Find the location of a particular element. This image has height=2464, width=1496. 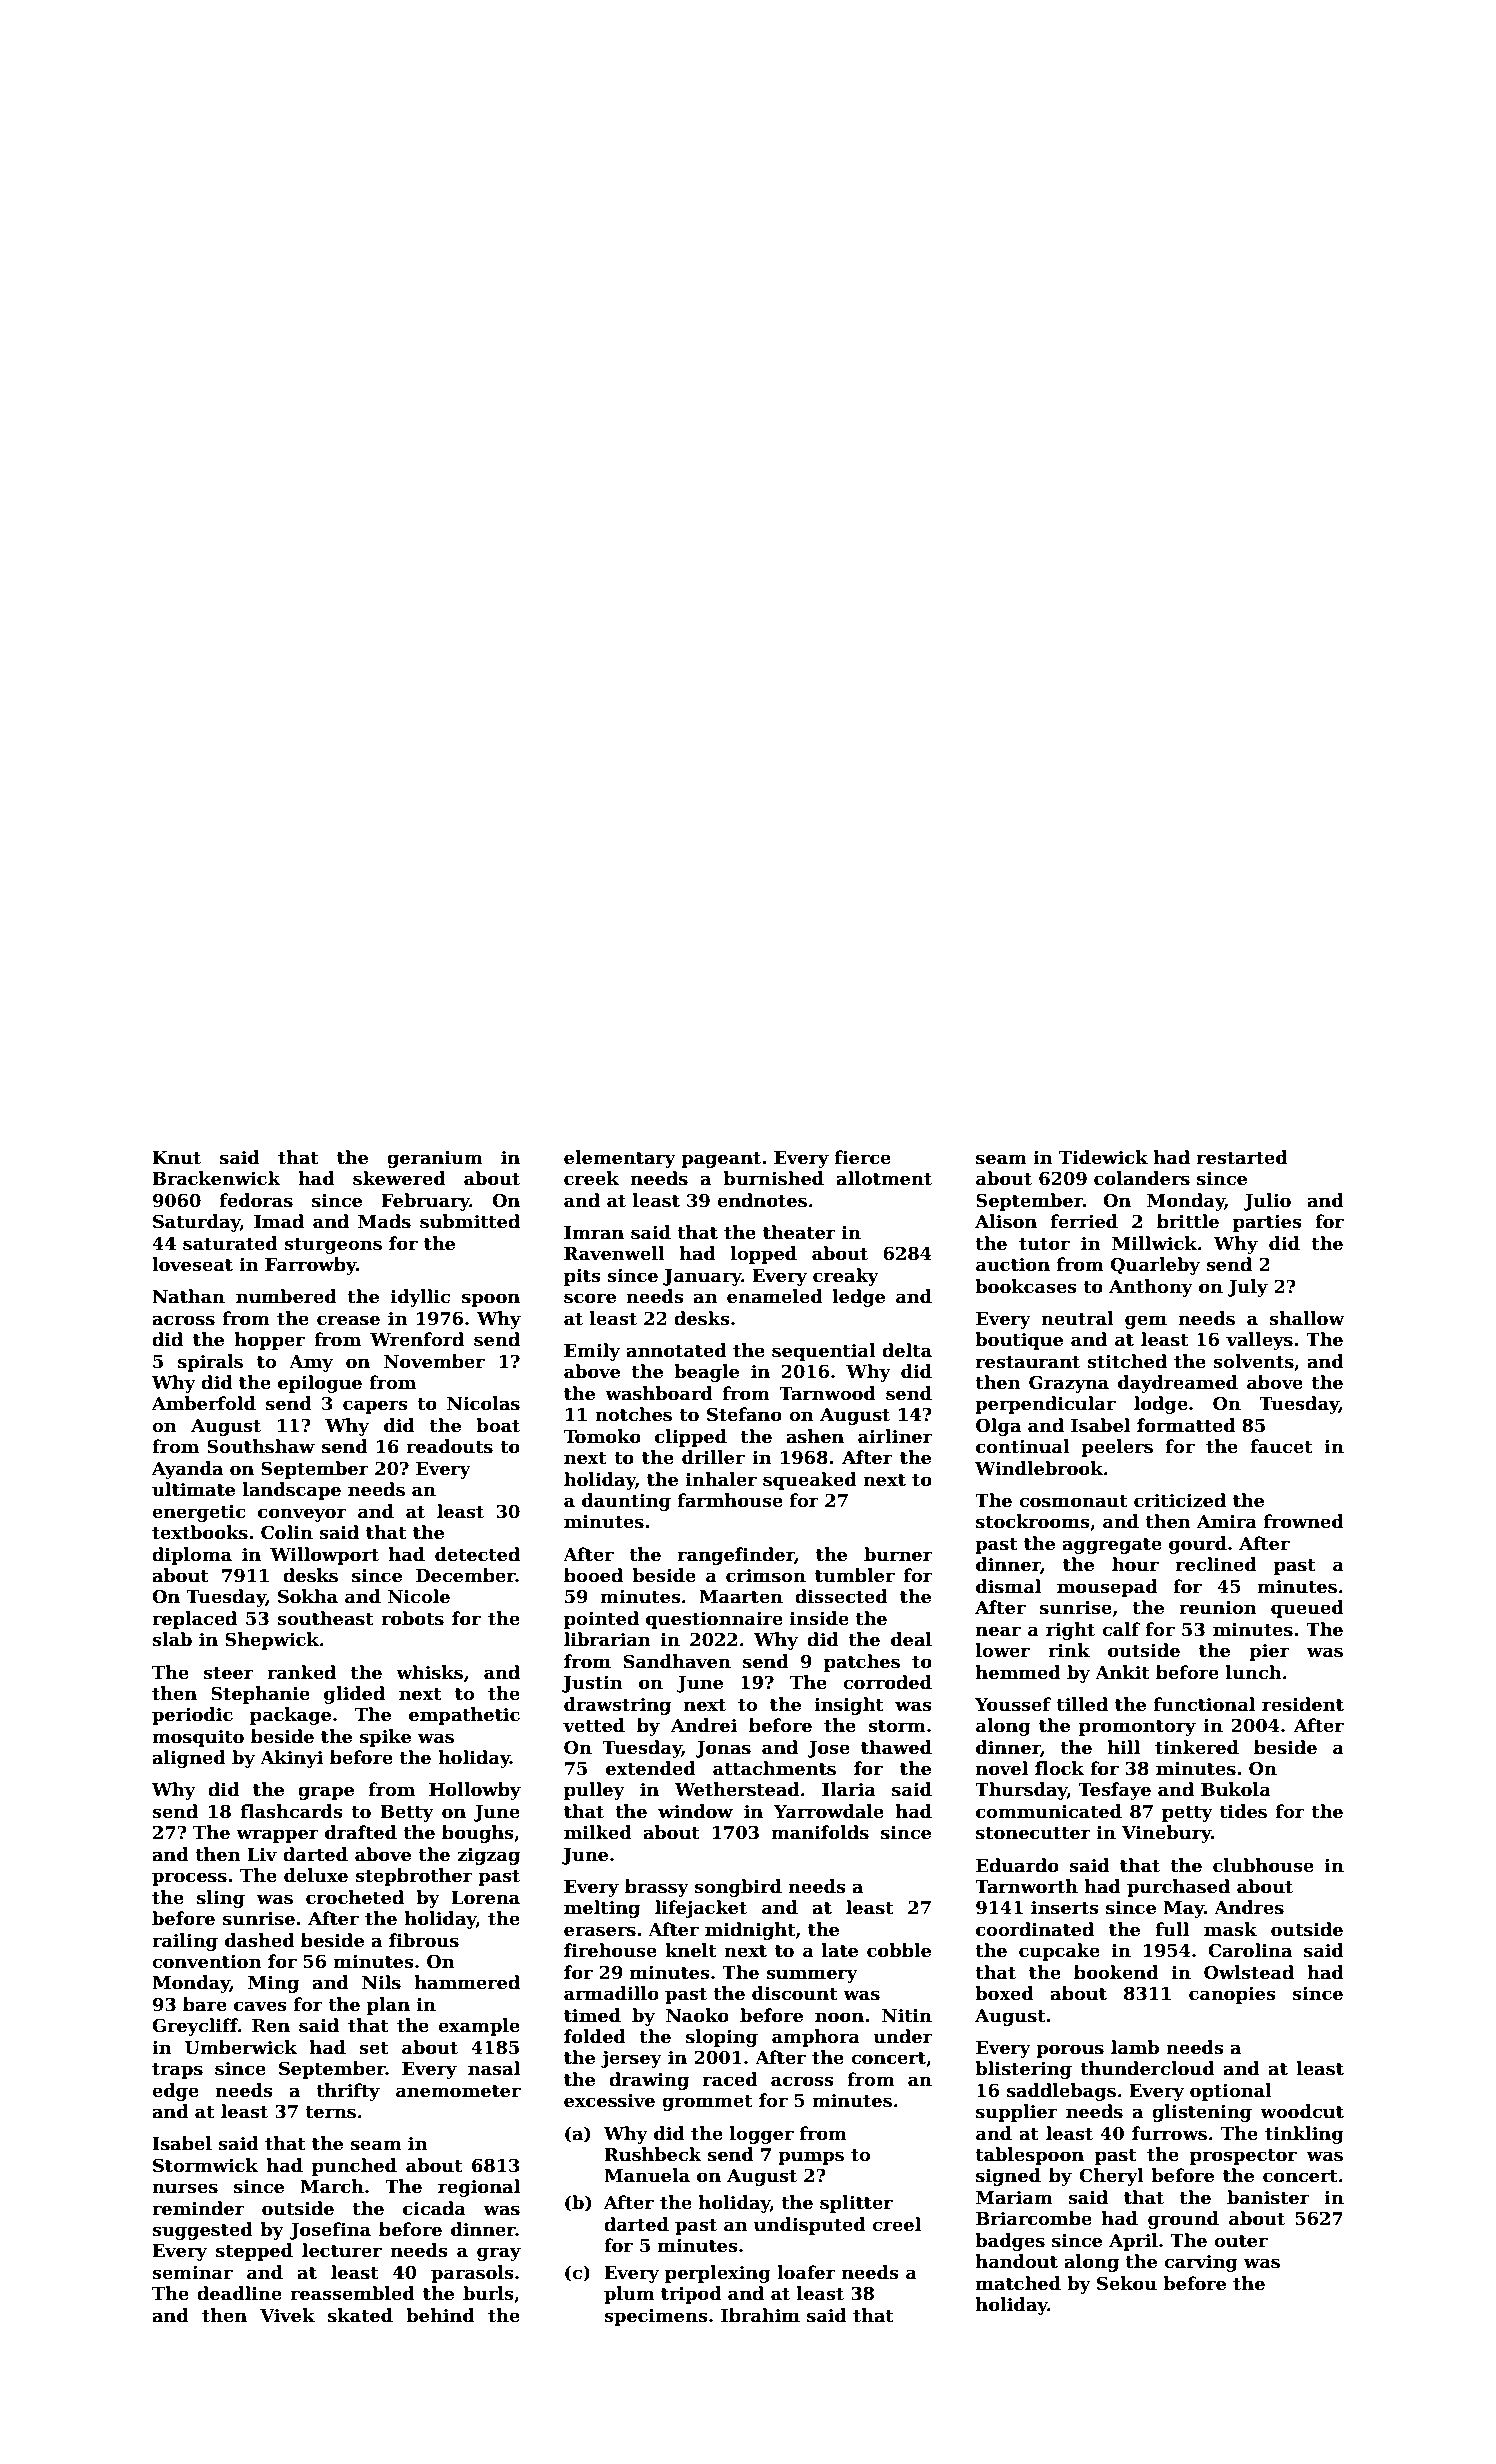

annotated is located at coordinates (676, 1350).
